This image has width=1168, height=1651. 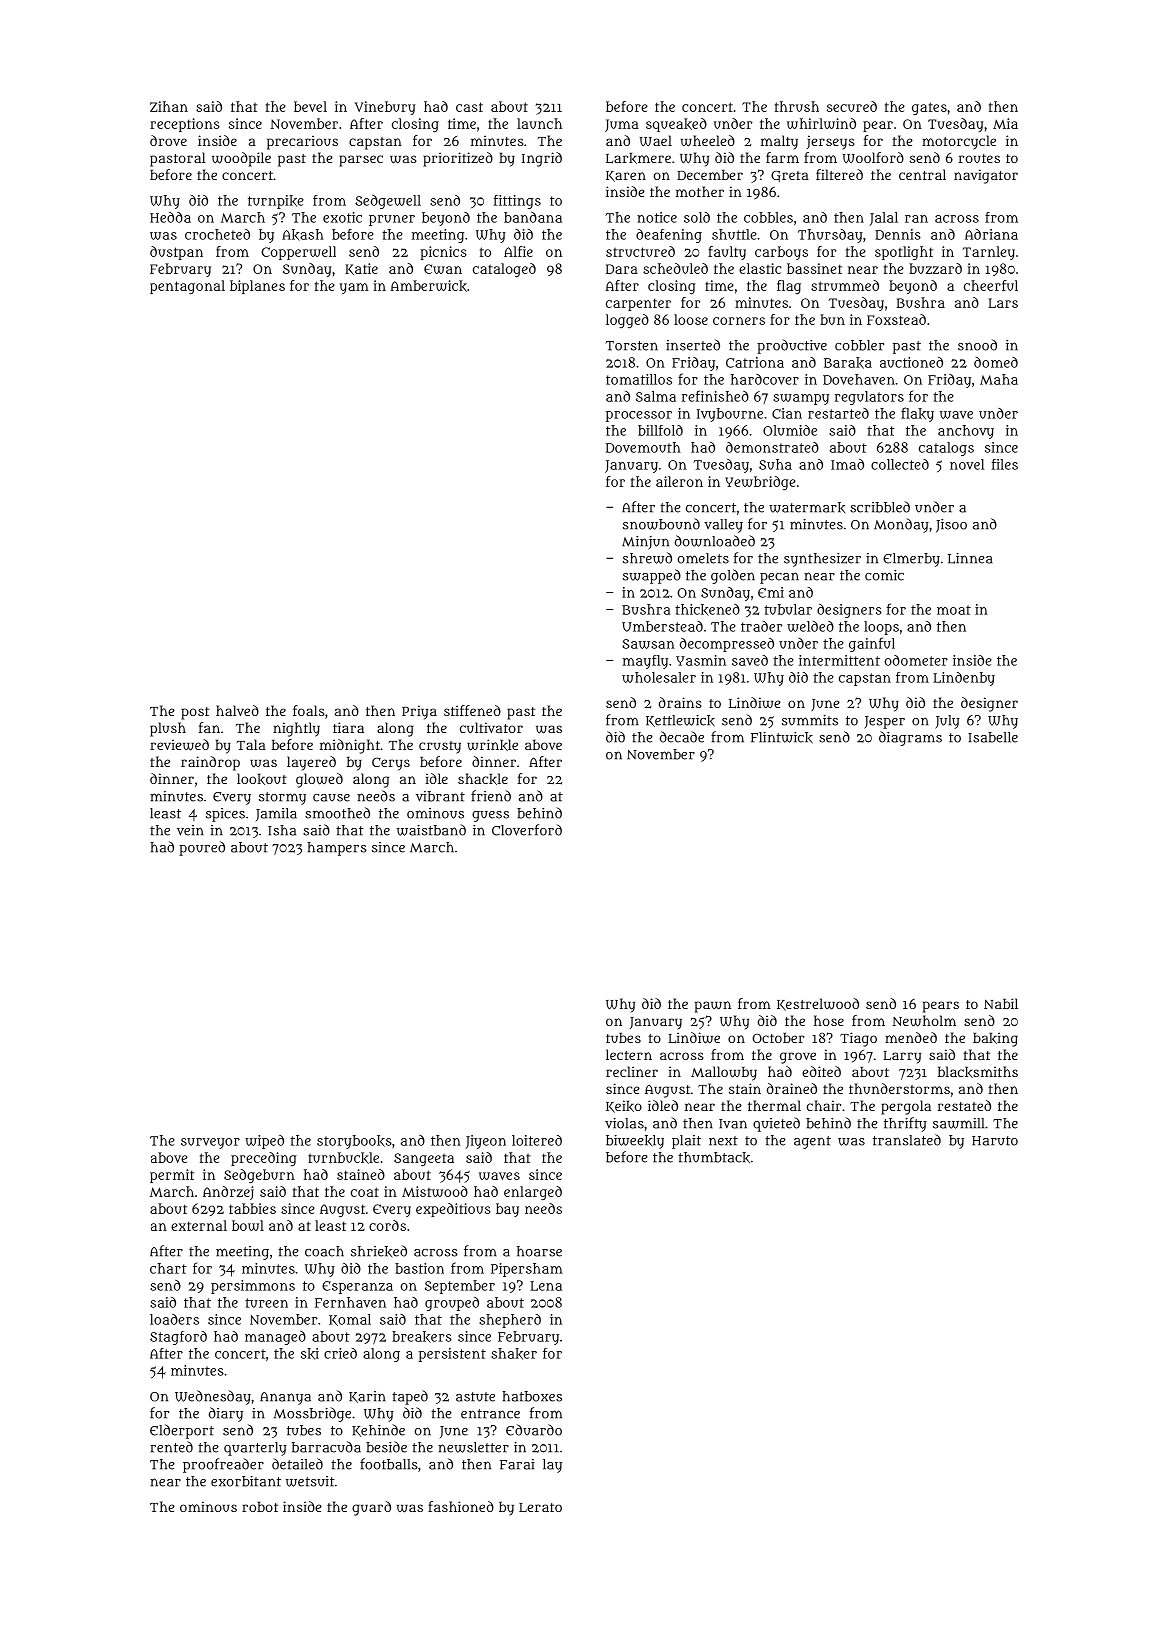 What do you see at coordinates (202, 848) in the image?
I see `poured` at bounding box center [202, 848].
